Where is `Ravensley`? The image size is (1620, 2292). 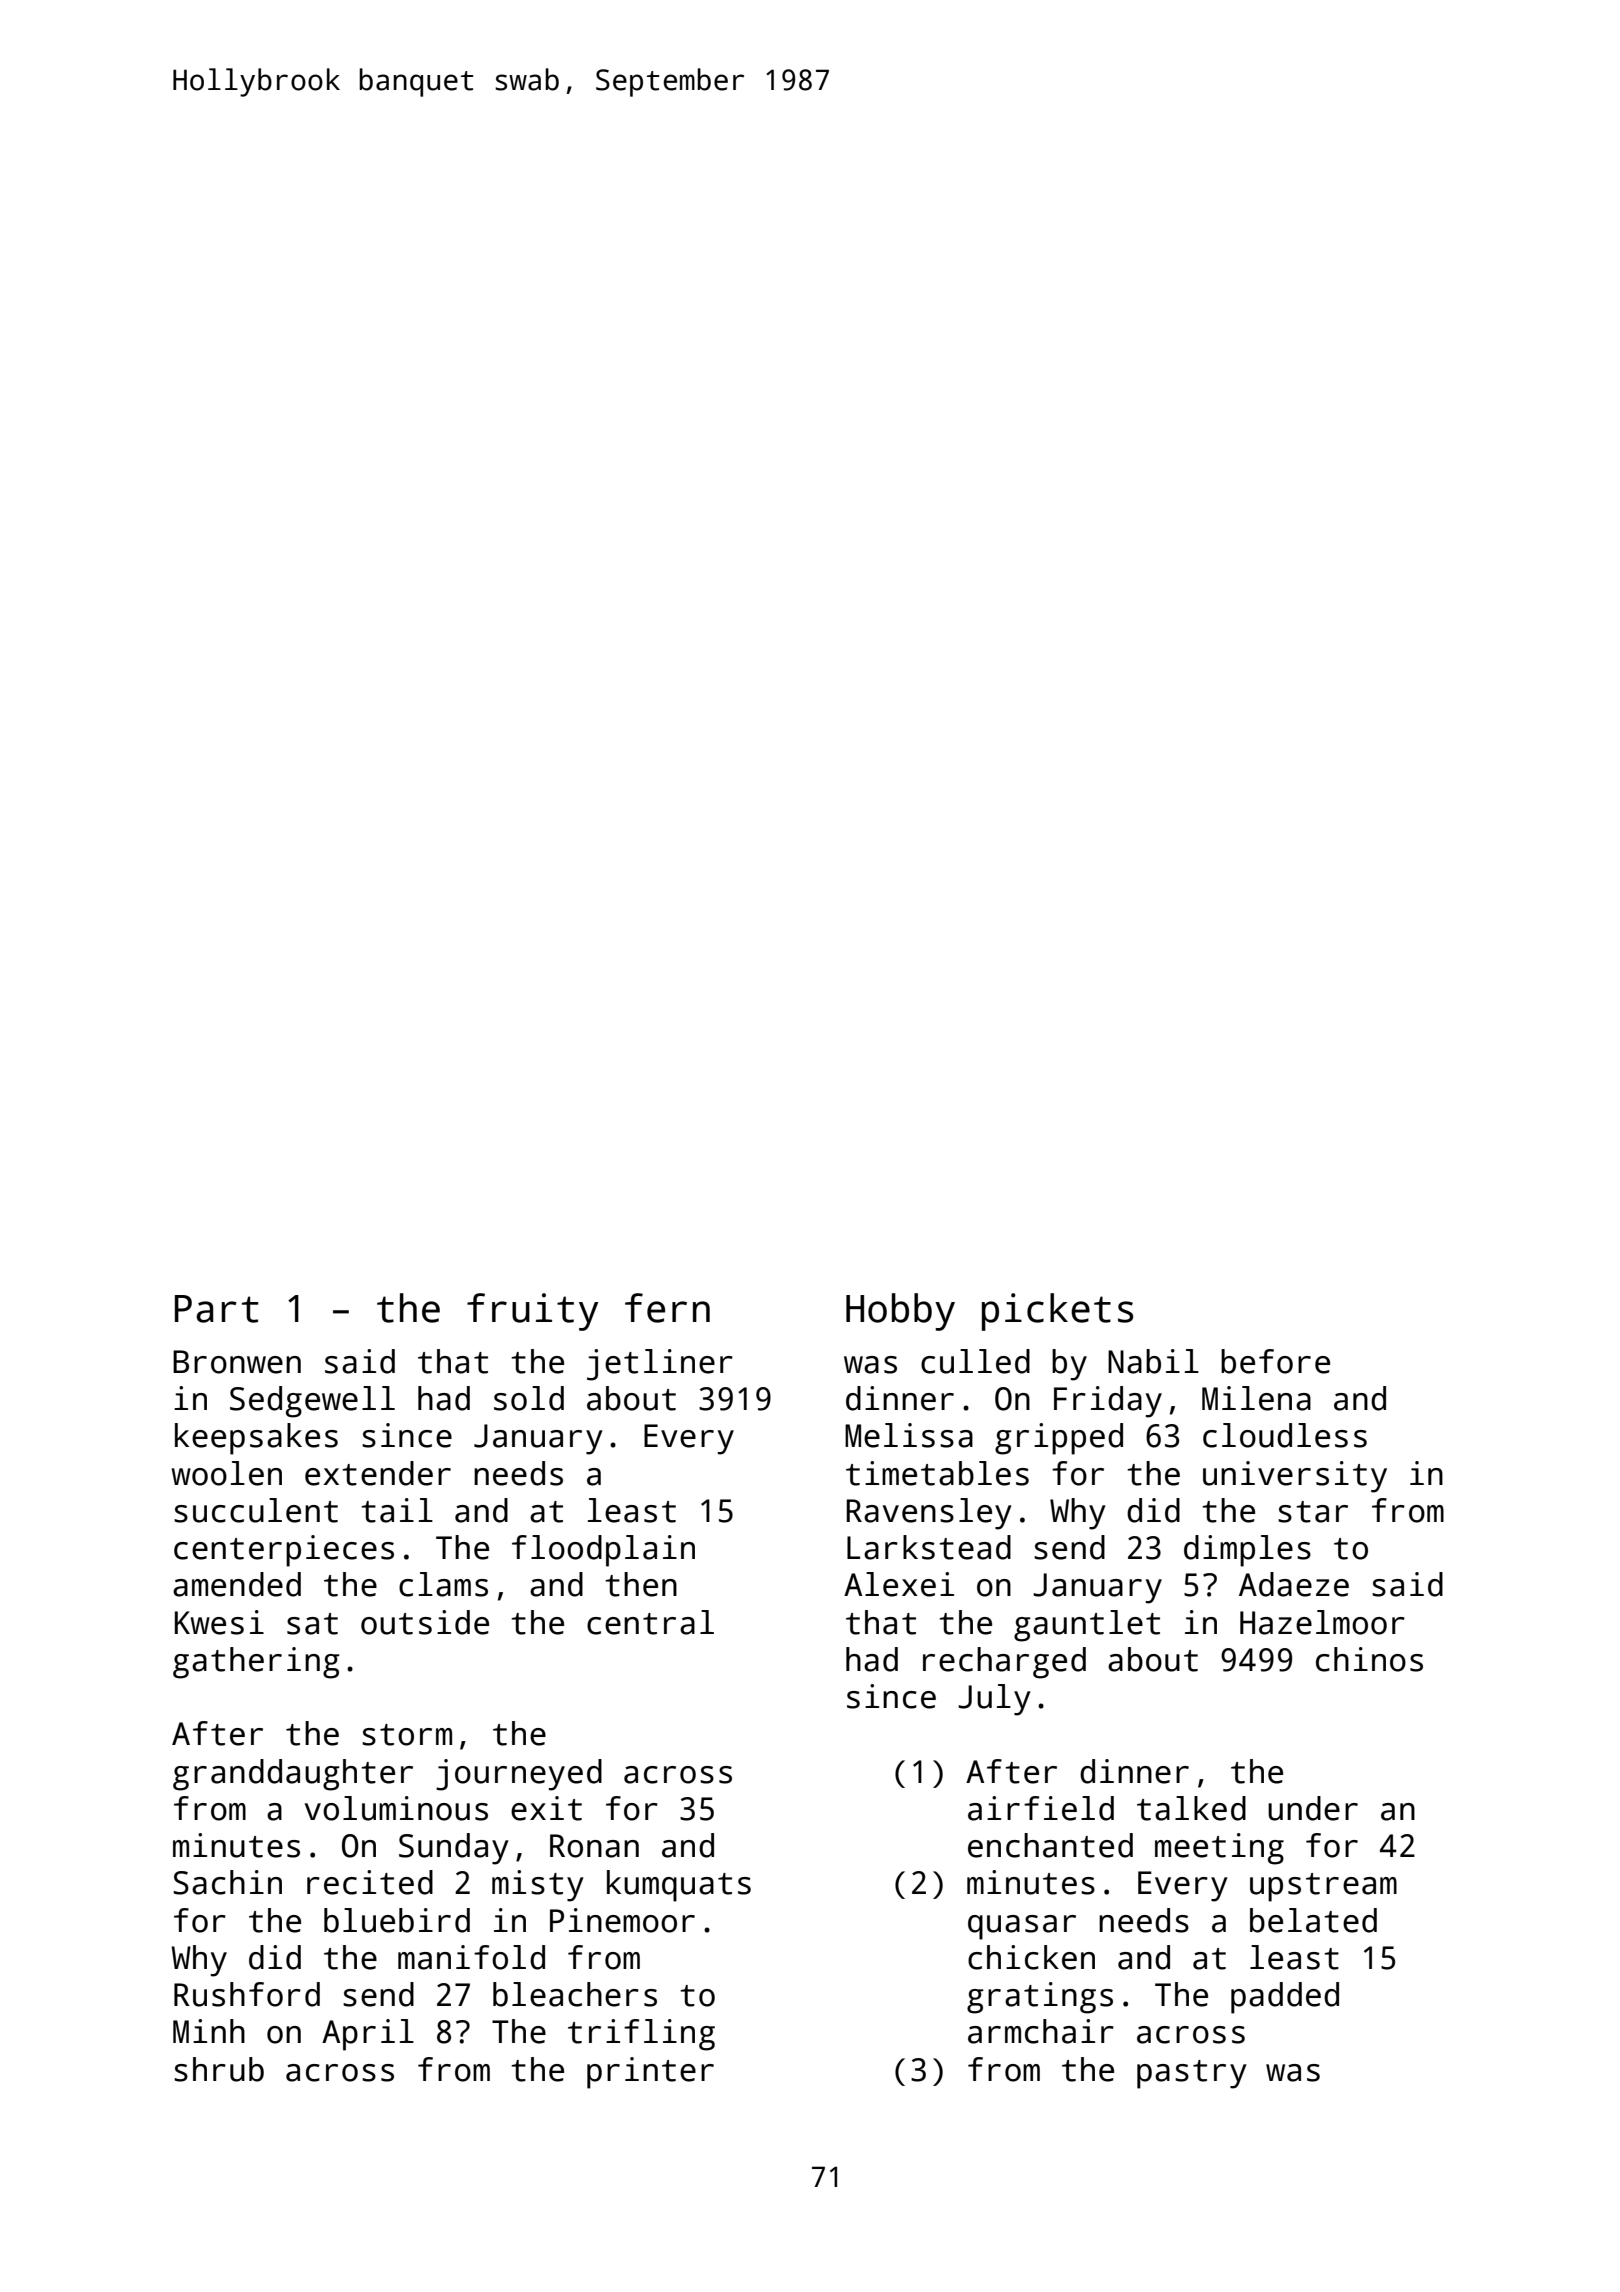 Ravensley is located at coordinates (929, 1514).
